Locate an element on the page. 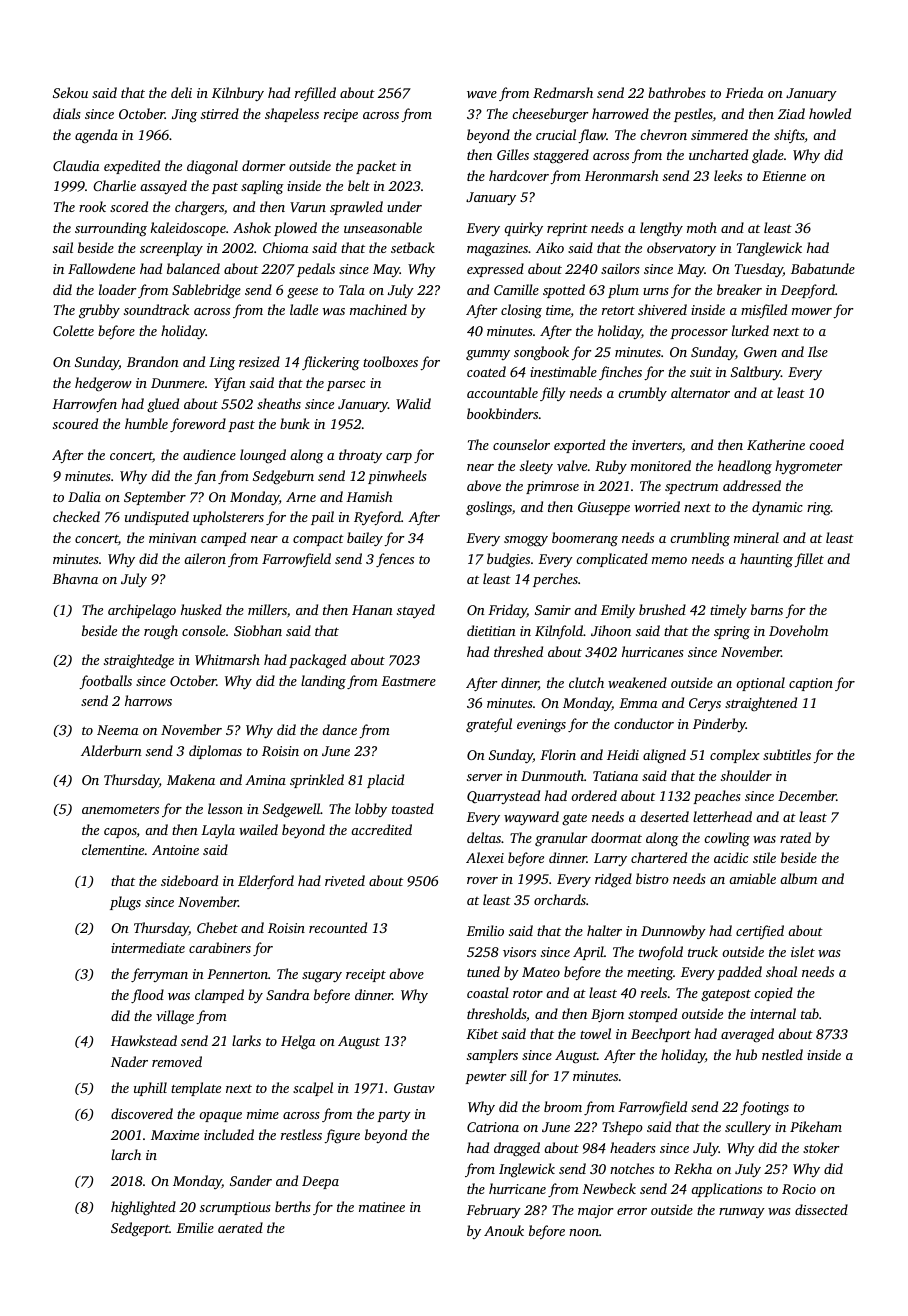  recipe is located at coordinates (341, 115).
